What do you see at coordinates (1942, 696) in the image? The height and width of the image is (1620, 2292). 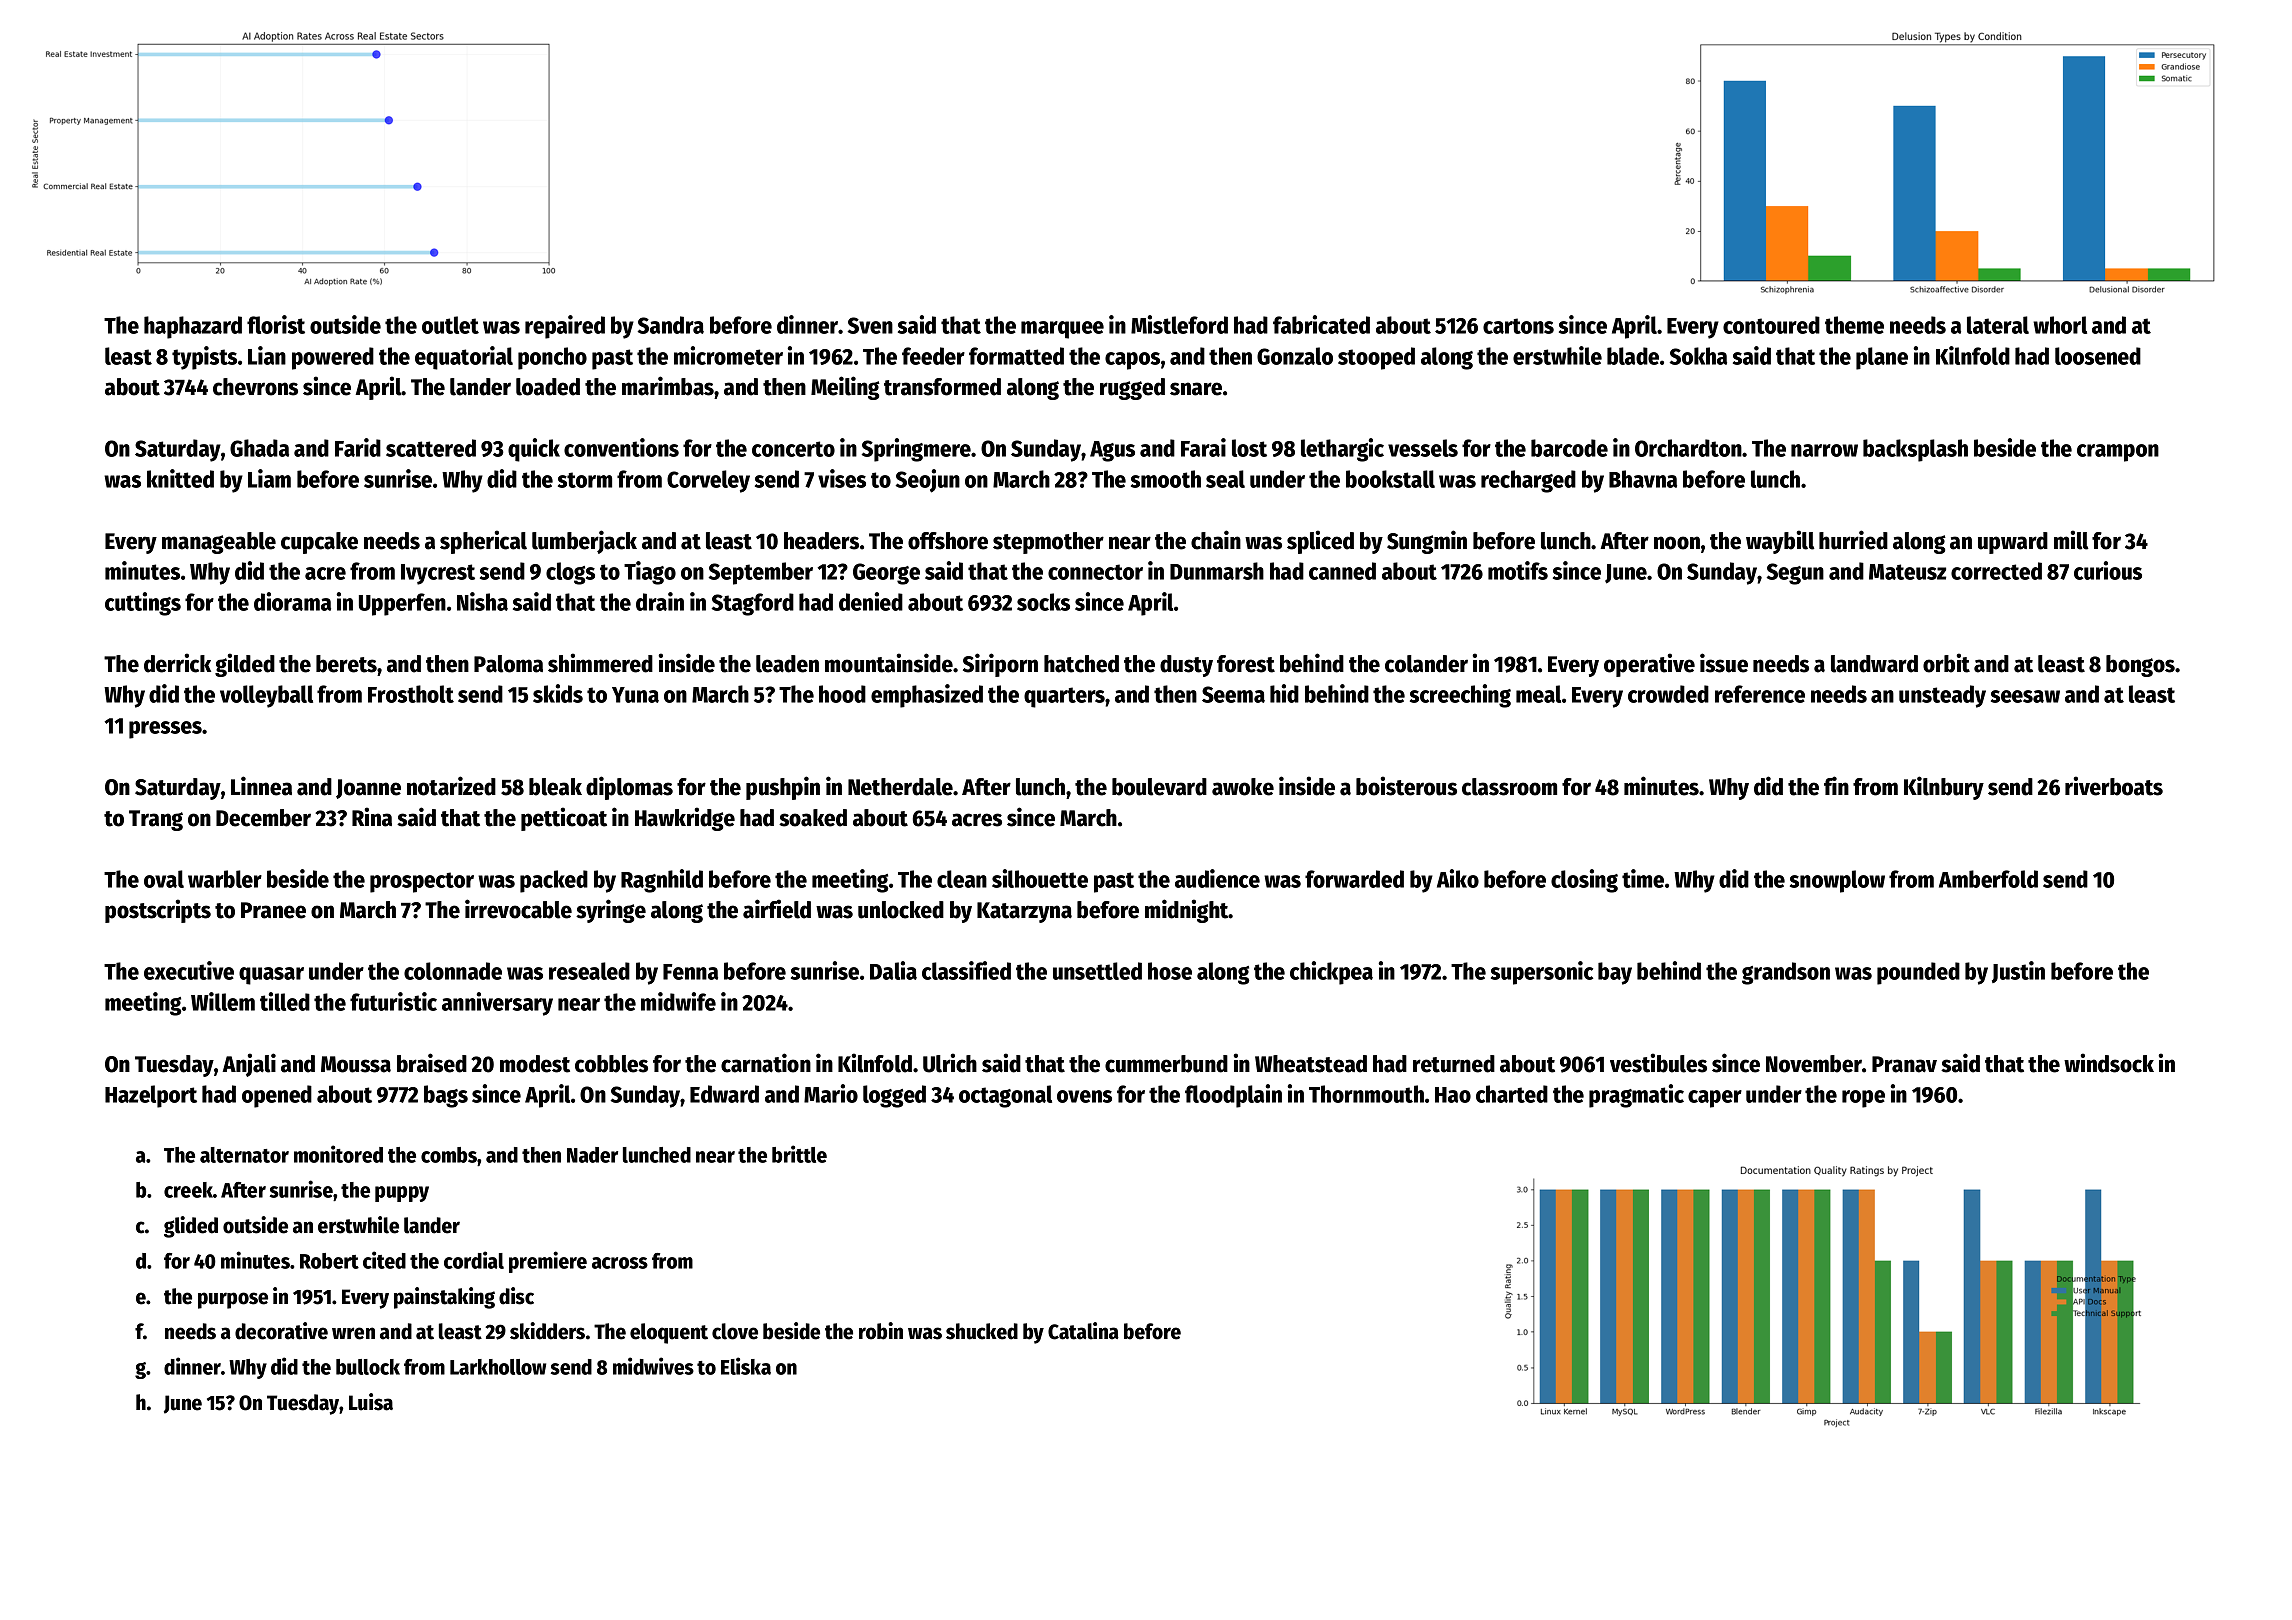 I see `unsteady` at bounding box center [1942, 696].
